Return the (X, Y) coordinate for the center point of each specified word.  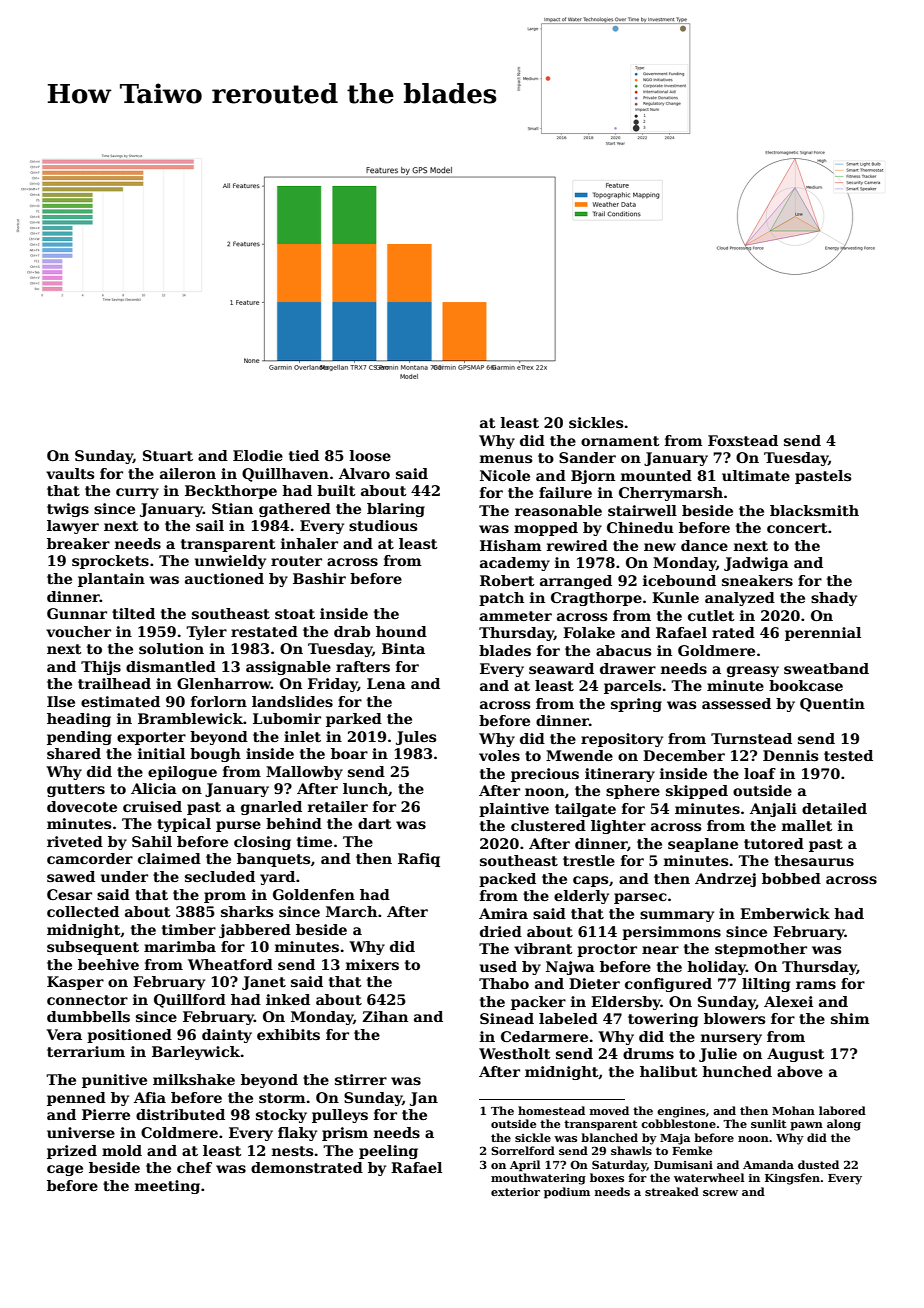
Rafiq (419, 860)
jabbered (255, 931)
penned (76, 1099)
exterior (515, 1192)
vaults (70, 473)
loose (370, 455)
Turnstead (751, 738)
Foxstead (743, 440)
